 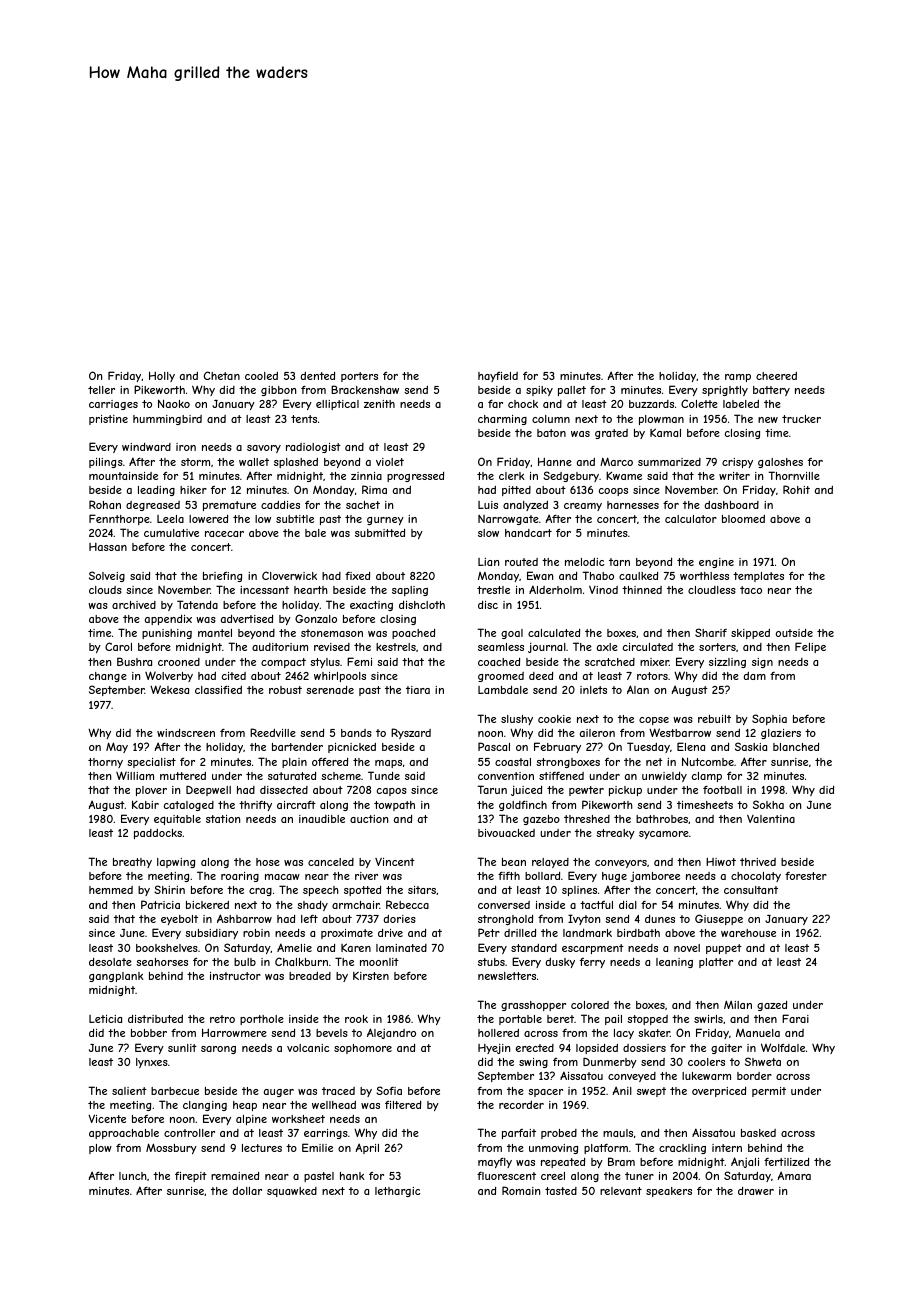 I want to click on Alejandro, so click(x=391, y=1033).
